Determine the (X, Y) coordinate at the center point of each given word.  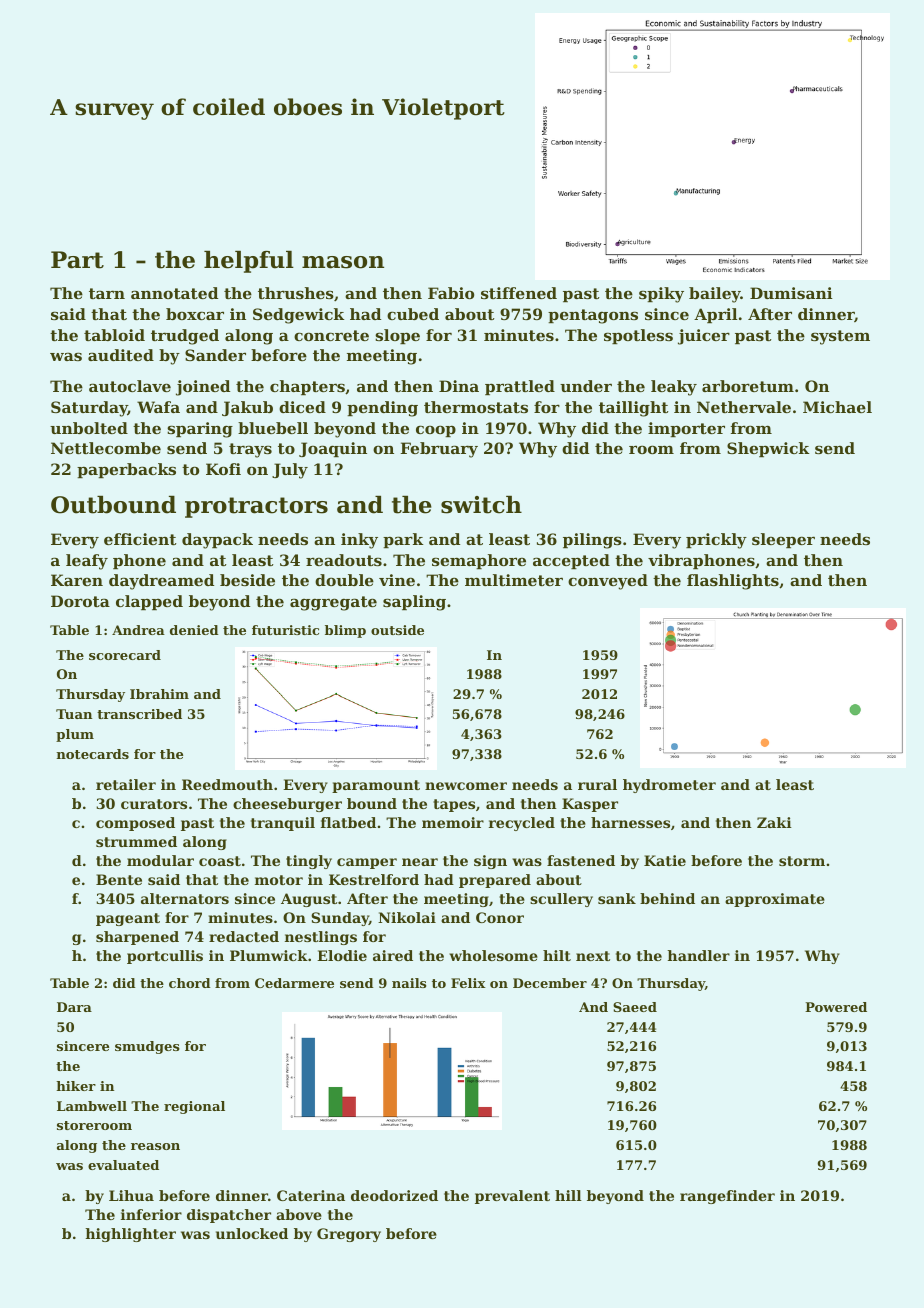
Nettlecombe (106, 448)
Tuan (74, 714)
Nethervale (744, 407)
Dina (459, 386)
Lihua (131, 1195)
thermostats (476, 407)
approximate (775, 900)
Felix (468, 983)
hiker (76, 1086)
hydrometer (669, 786)
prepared (495, 881)
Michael (837, 407)
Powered (836, 1007)
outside (397, 630)
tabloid (114, 335)
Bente (119, 879)
